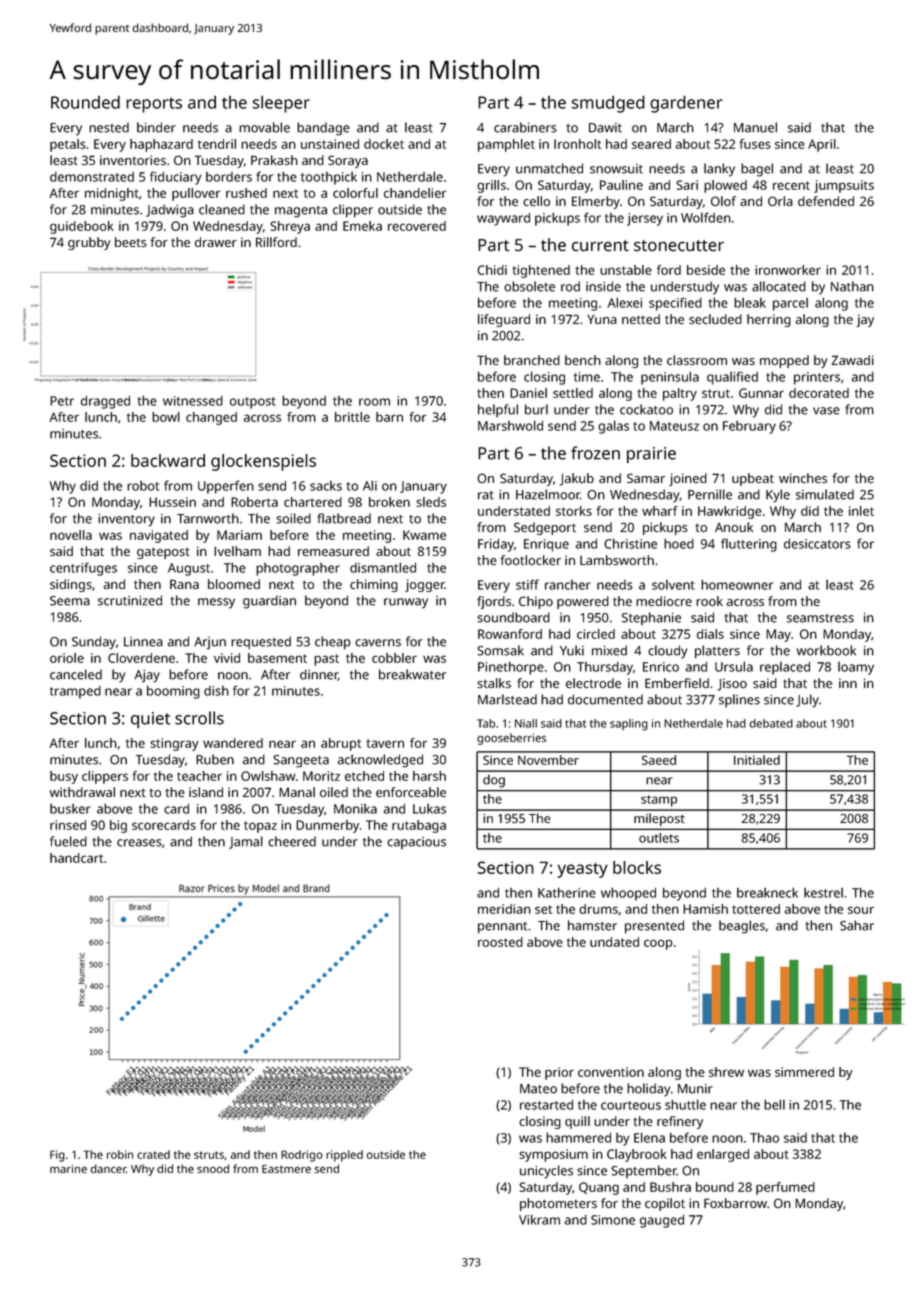 This image has width=924, height=1308. What do you see at coordinates (85, 102) in the image?
I see `Rounded` at bounding box center [85, 102].
